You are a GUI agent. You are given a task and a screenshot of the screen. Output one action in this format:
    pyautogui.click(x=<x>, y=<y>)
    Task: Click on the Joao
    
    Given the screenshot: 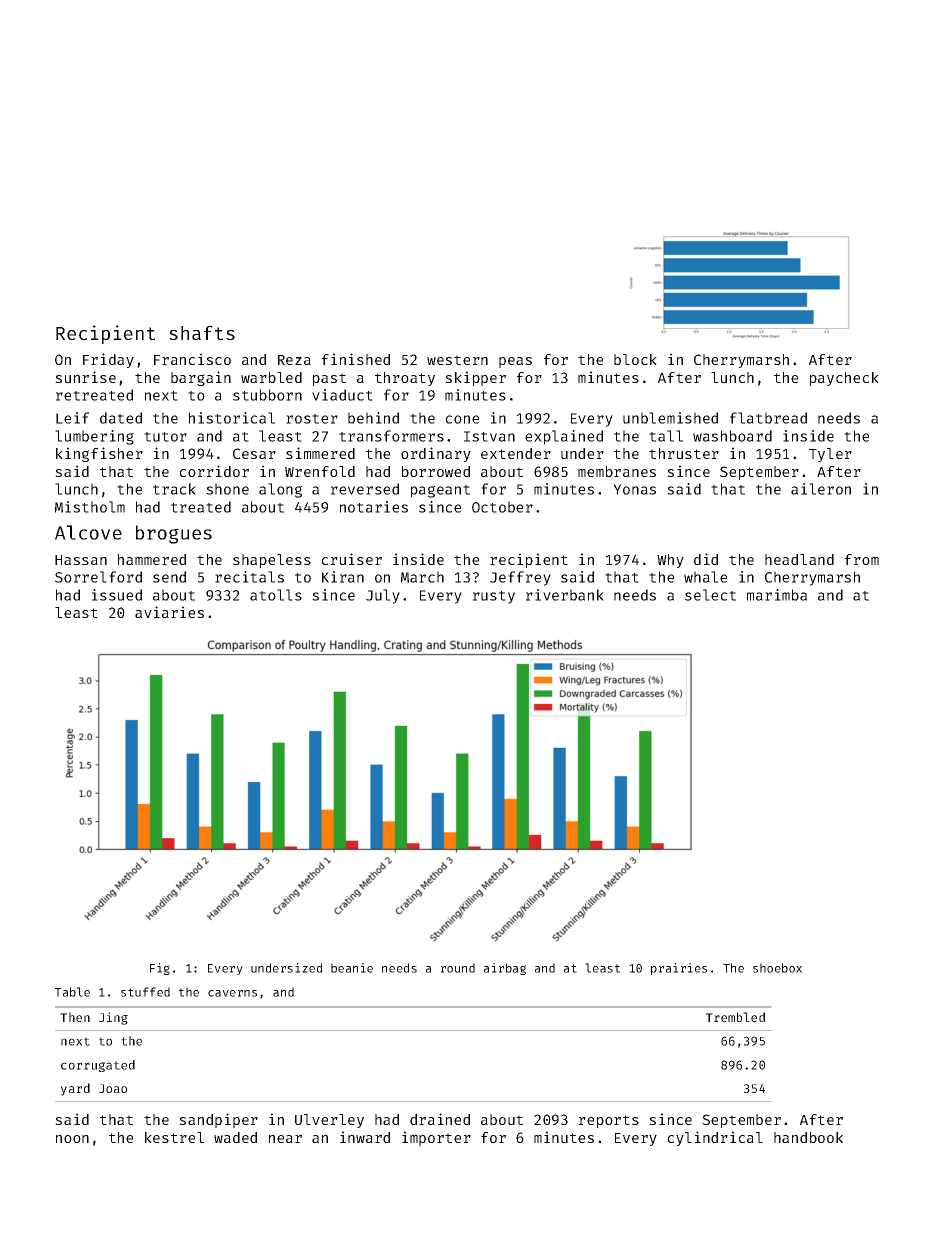 What is the action you would take?
    pyautogui.click(x=113, y=1088)
